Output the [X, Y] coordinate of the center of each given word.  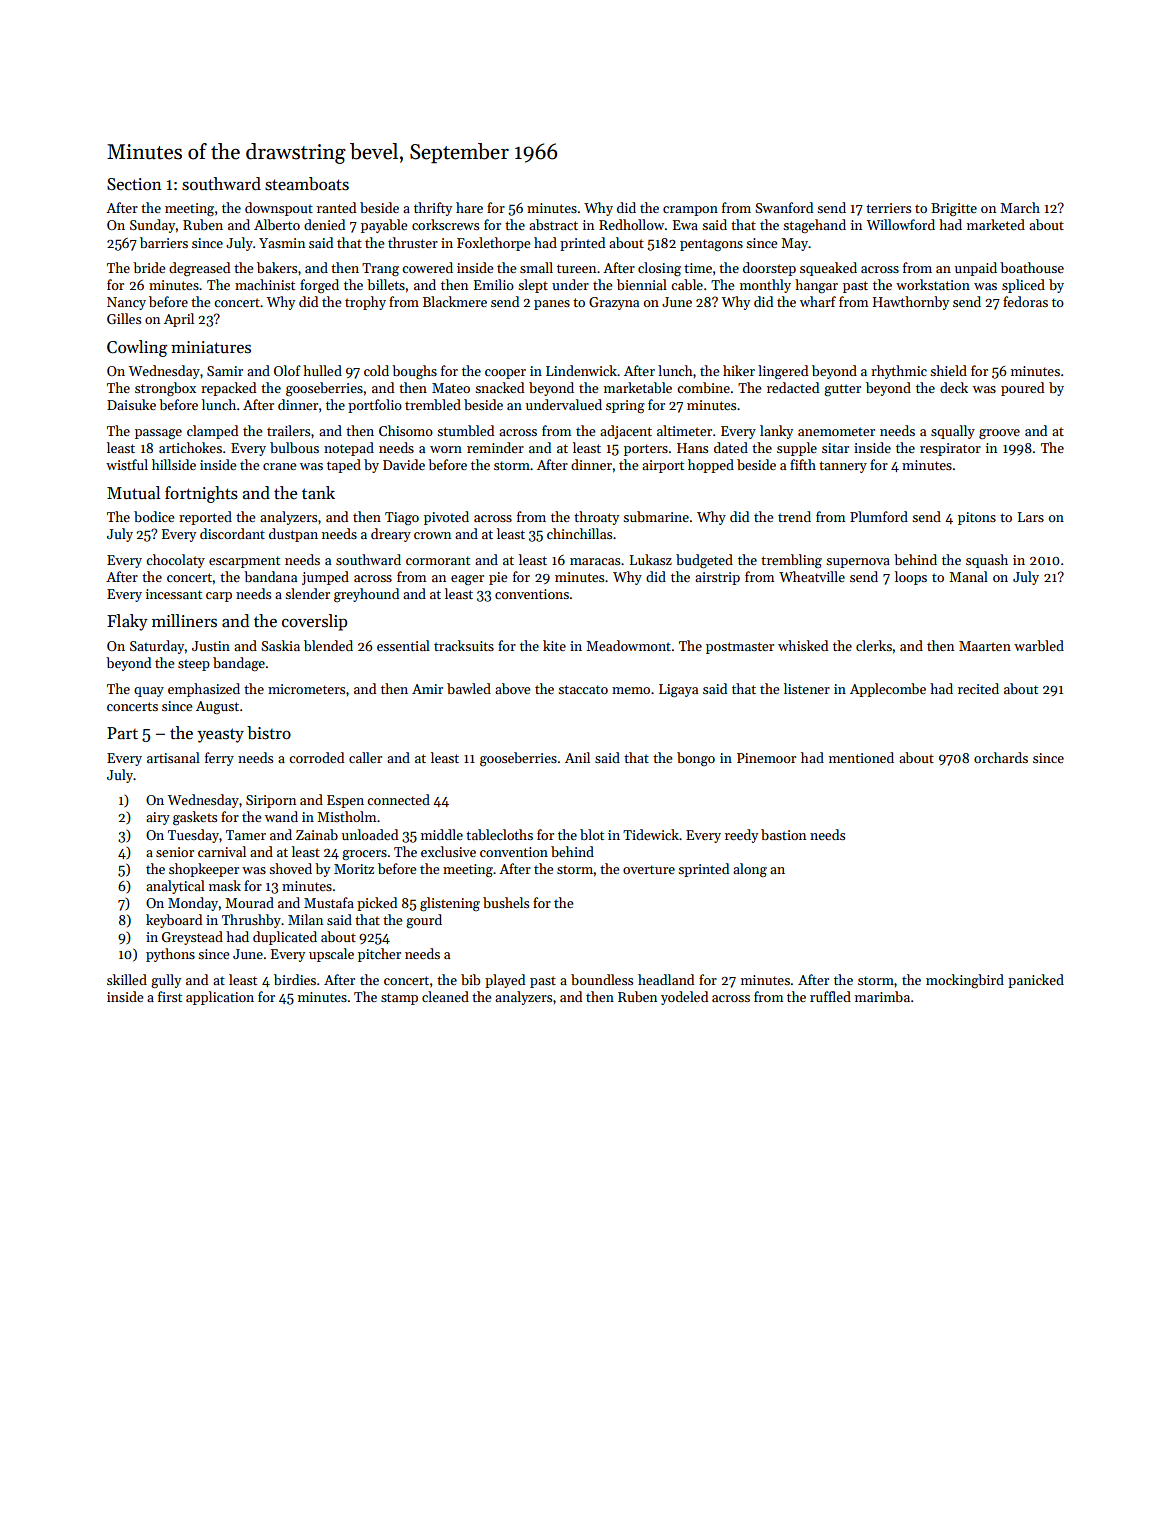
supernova [858, 563]
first [170, 996]
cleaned [445, 996]
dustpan [293, 535]
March [1020, 207]
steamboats [307, 184]
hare [469, 207]
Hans [692, 448]
